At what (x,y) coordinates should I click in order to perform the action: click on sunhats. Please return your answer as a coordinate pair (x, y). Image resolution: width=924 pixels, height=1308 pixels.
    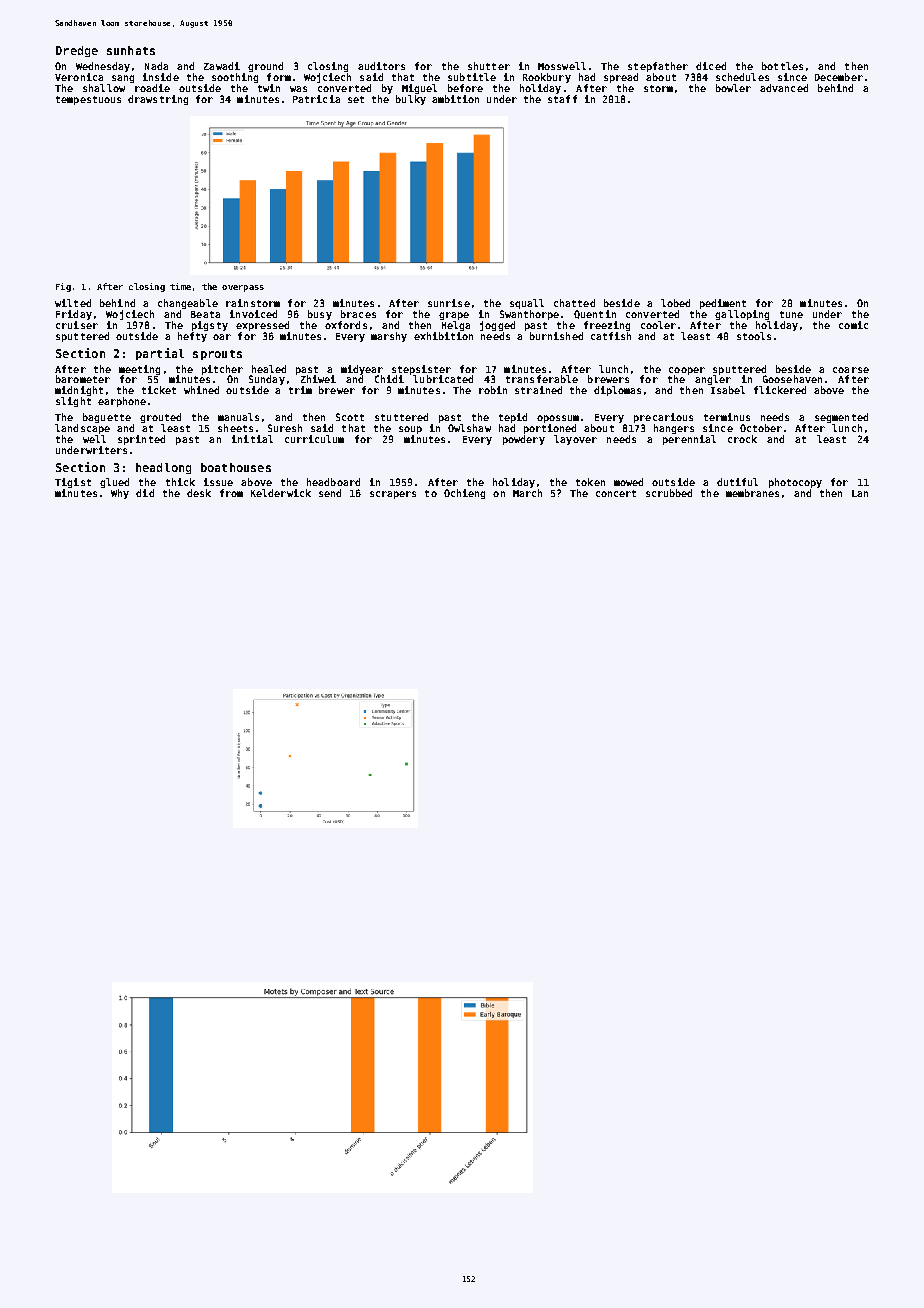
    Looking at the image, I should click on (131, 50).
